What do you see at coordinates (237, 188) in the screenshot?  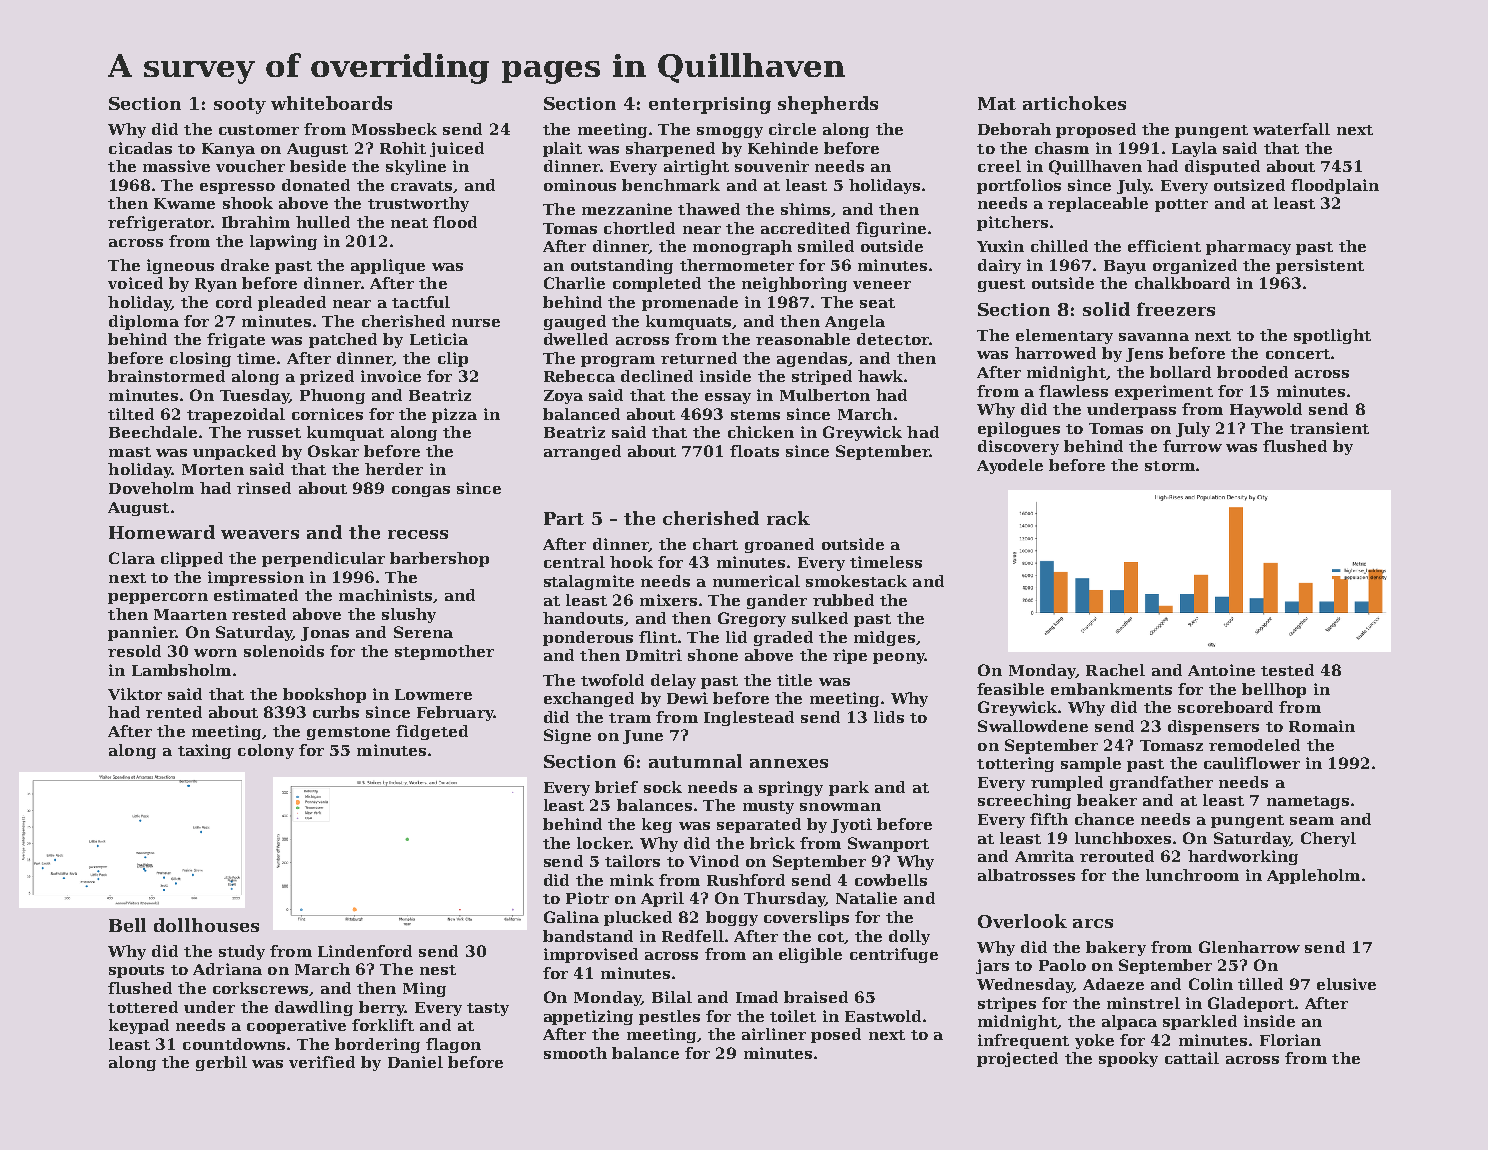 I see `espresso` at bounding box center [237, 188].
